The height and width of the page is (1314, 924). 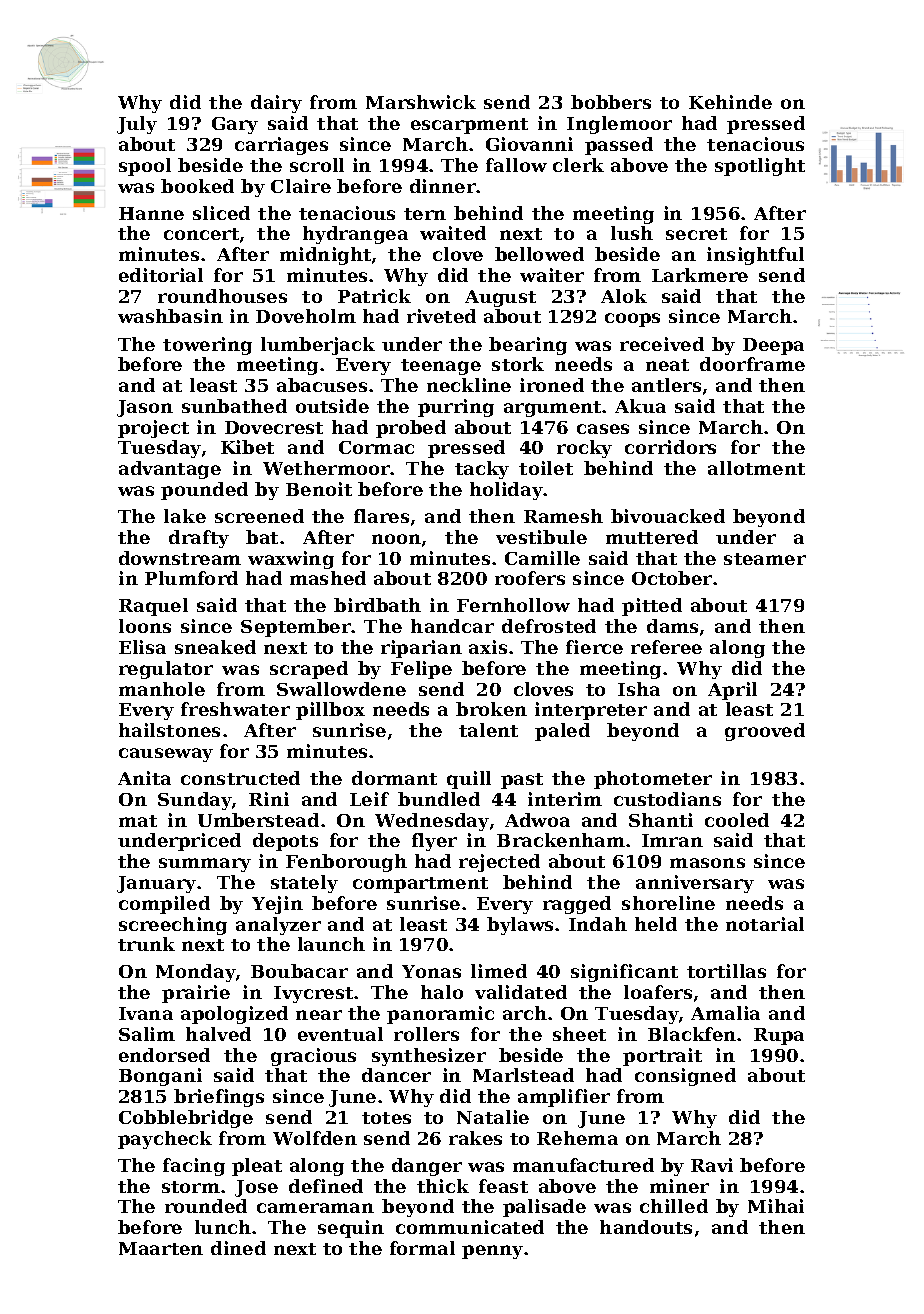 I want to click on Doveholm, so click(x=306, y=316).
